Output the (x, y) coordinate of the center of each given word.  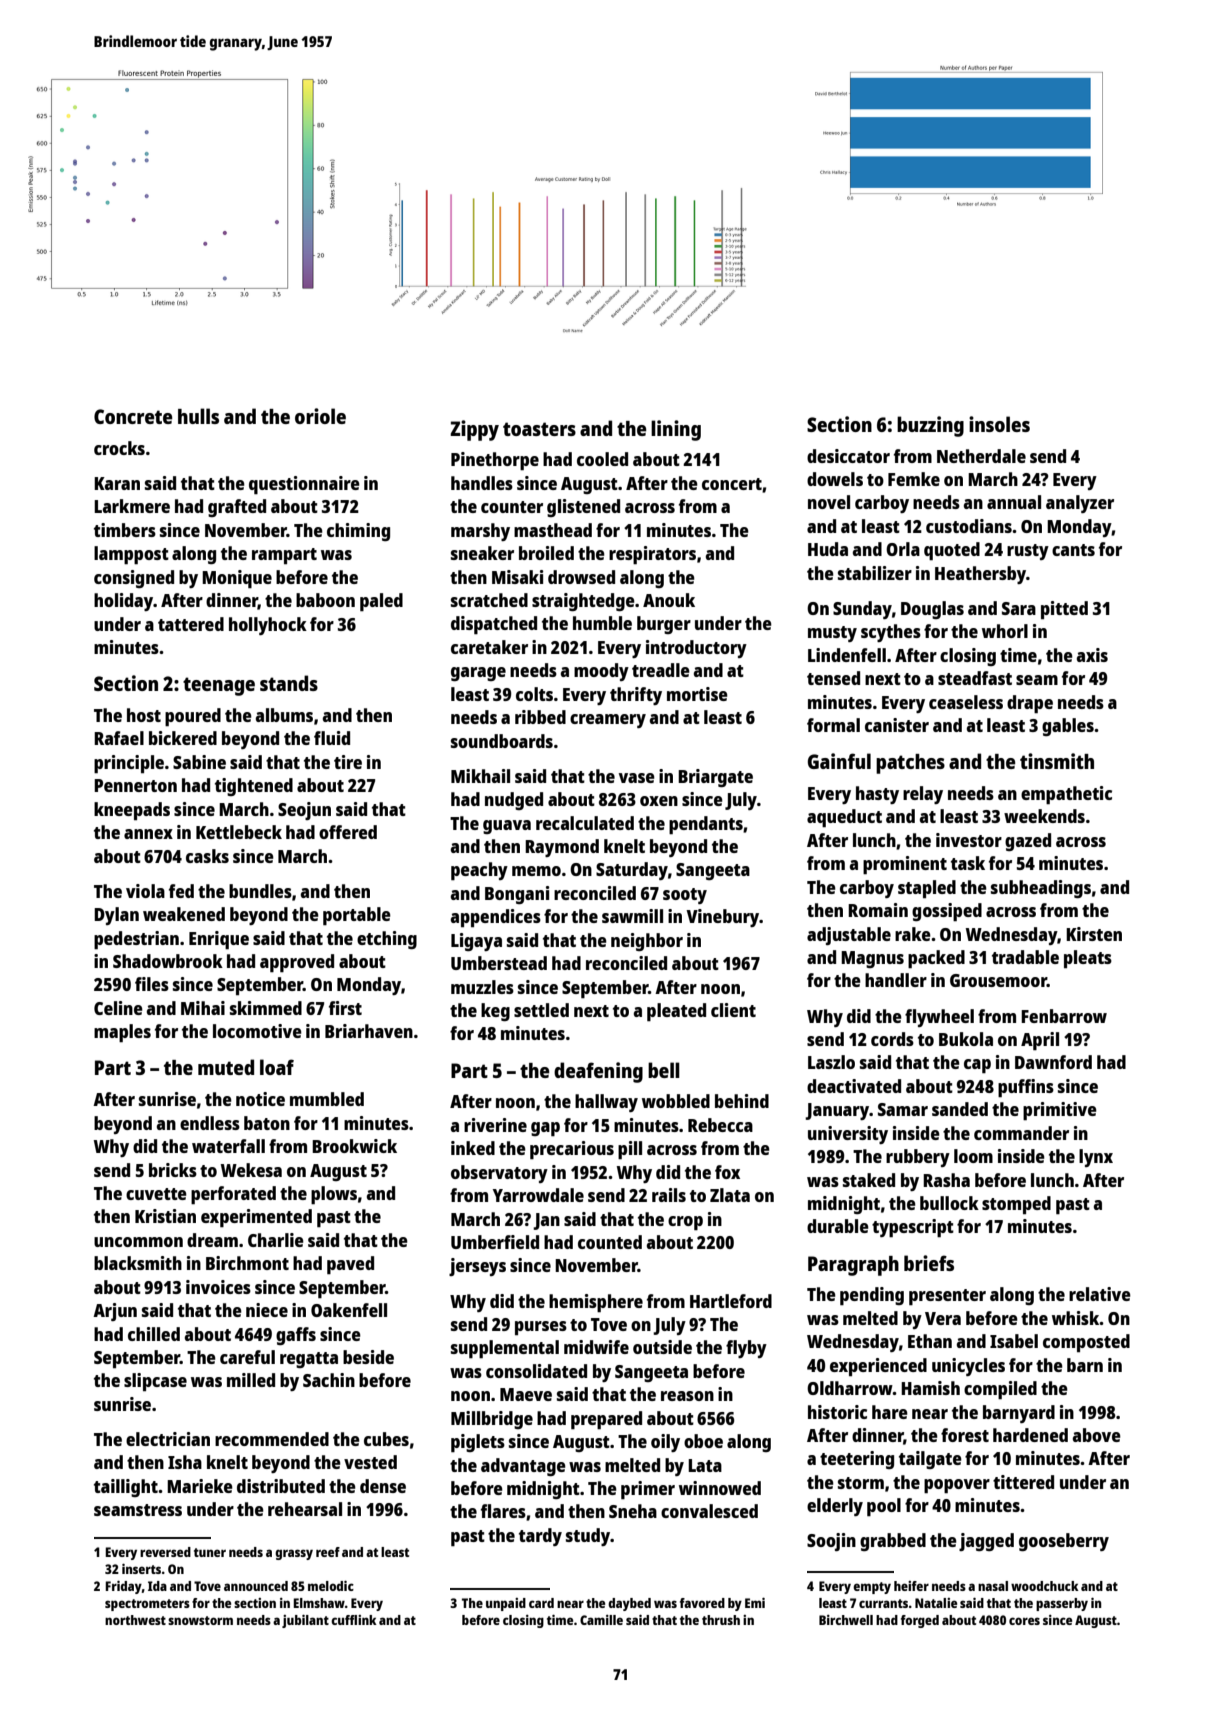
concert (732, 484)
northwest (135, 1620)
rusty (1028, 552)
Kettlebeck (239, 832)
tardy (540, 1537)
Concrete (133, 416)
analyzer (1080, 504)
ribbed (540, 717)
